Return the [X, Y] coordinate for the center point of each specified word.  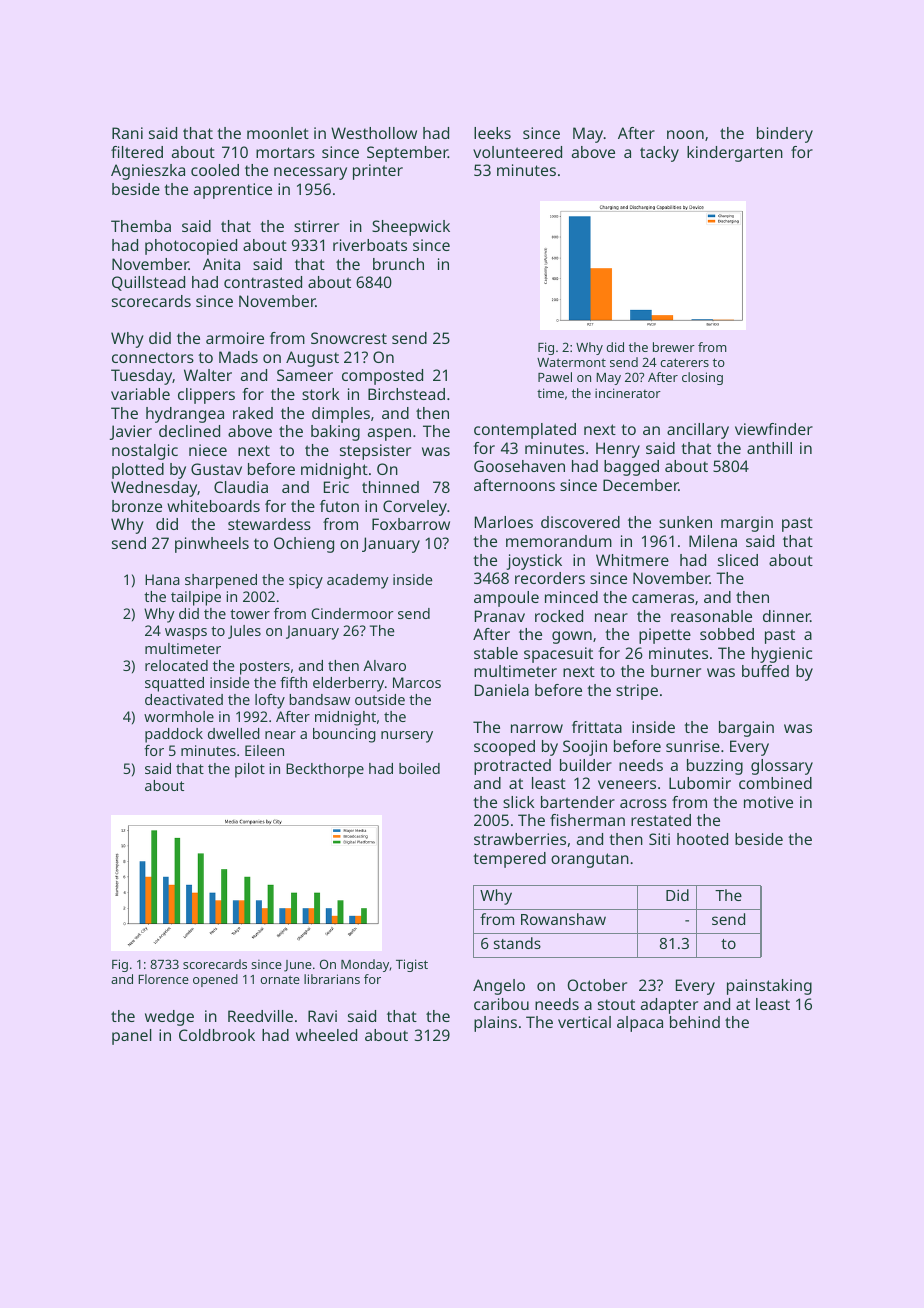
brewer [674, 347]
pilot [250, 770]
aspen [389, 434]
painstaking [769, 987]
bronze [137, 506]
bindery [785, 135]
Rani [127, 133]
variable [140, 394]
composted [382, 377]
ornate [280, 979]
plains [495, 1024]
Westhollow [374, 133]
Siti [659, 839]
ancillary [698, 431]
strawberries [520, 839]
